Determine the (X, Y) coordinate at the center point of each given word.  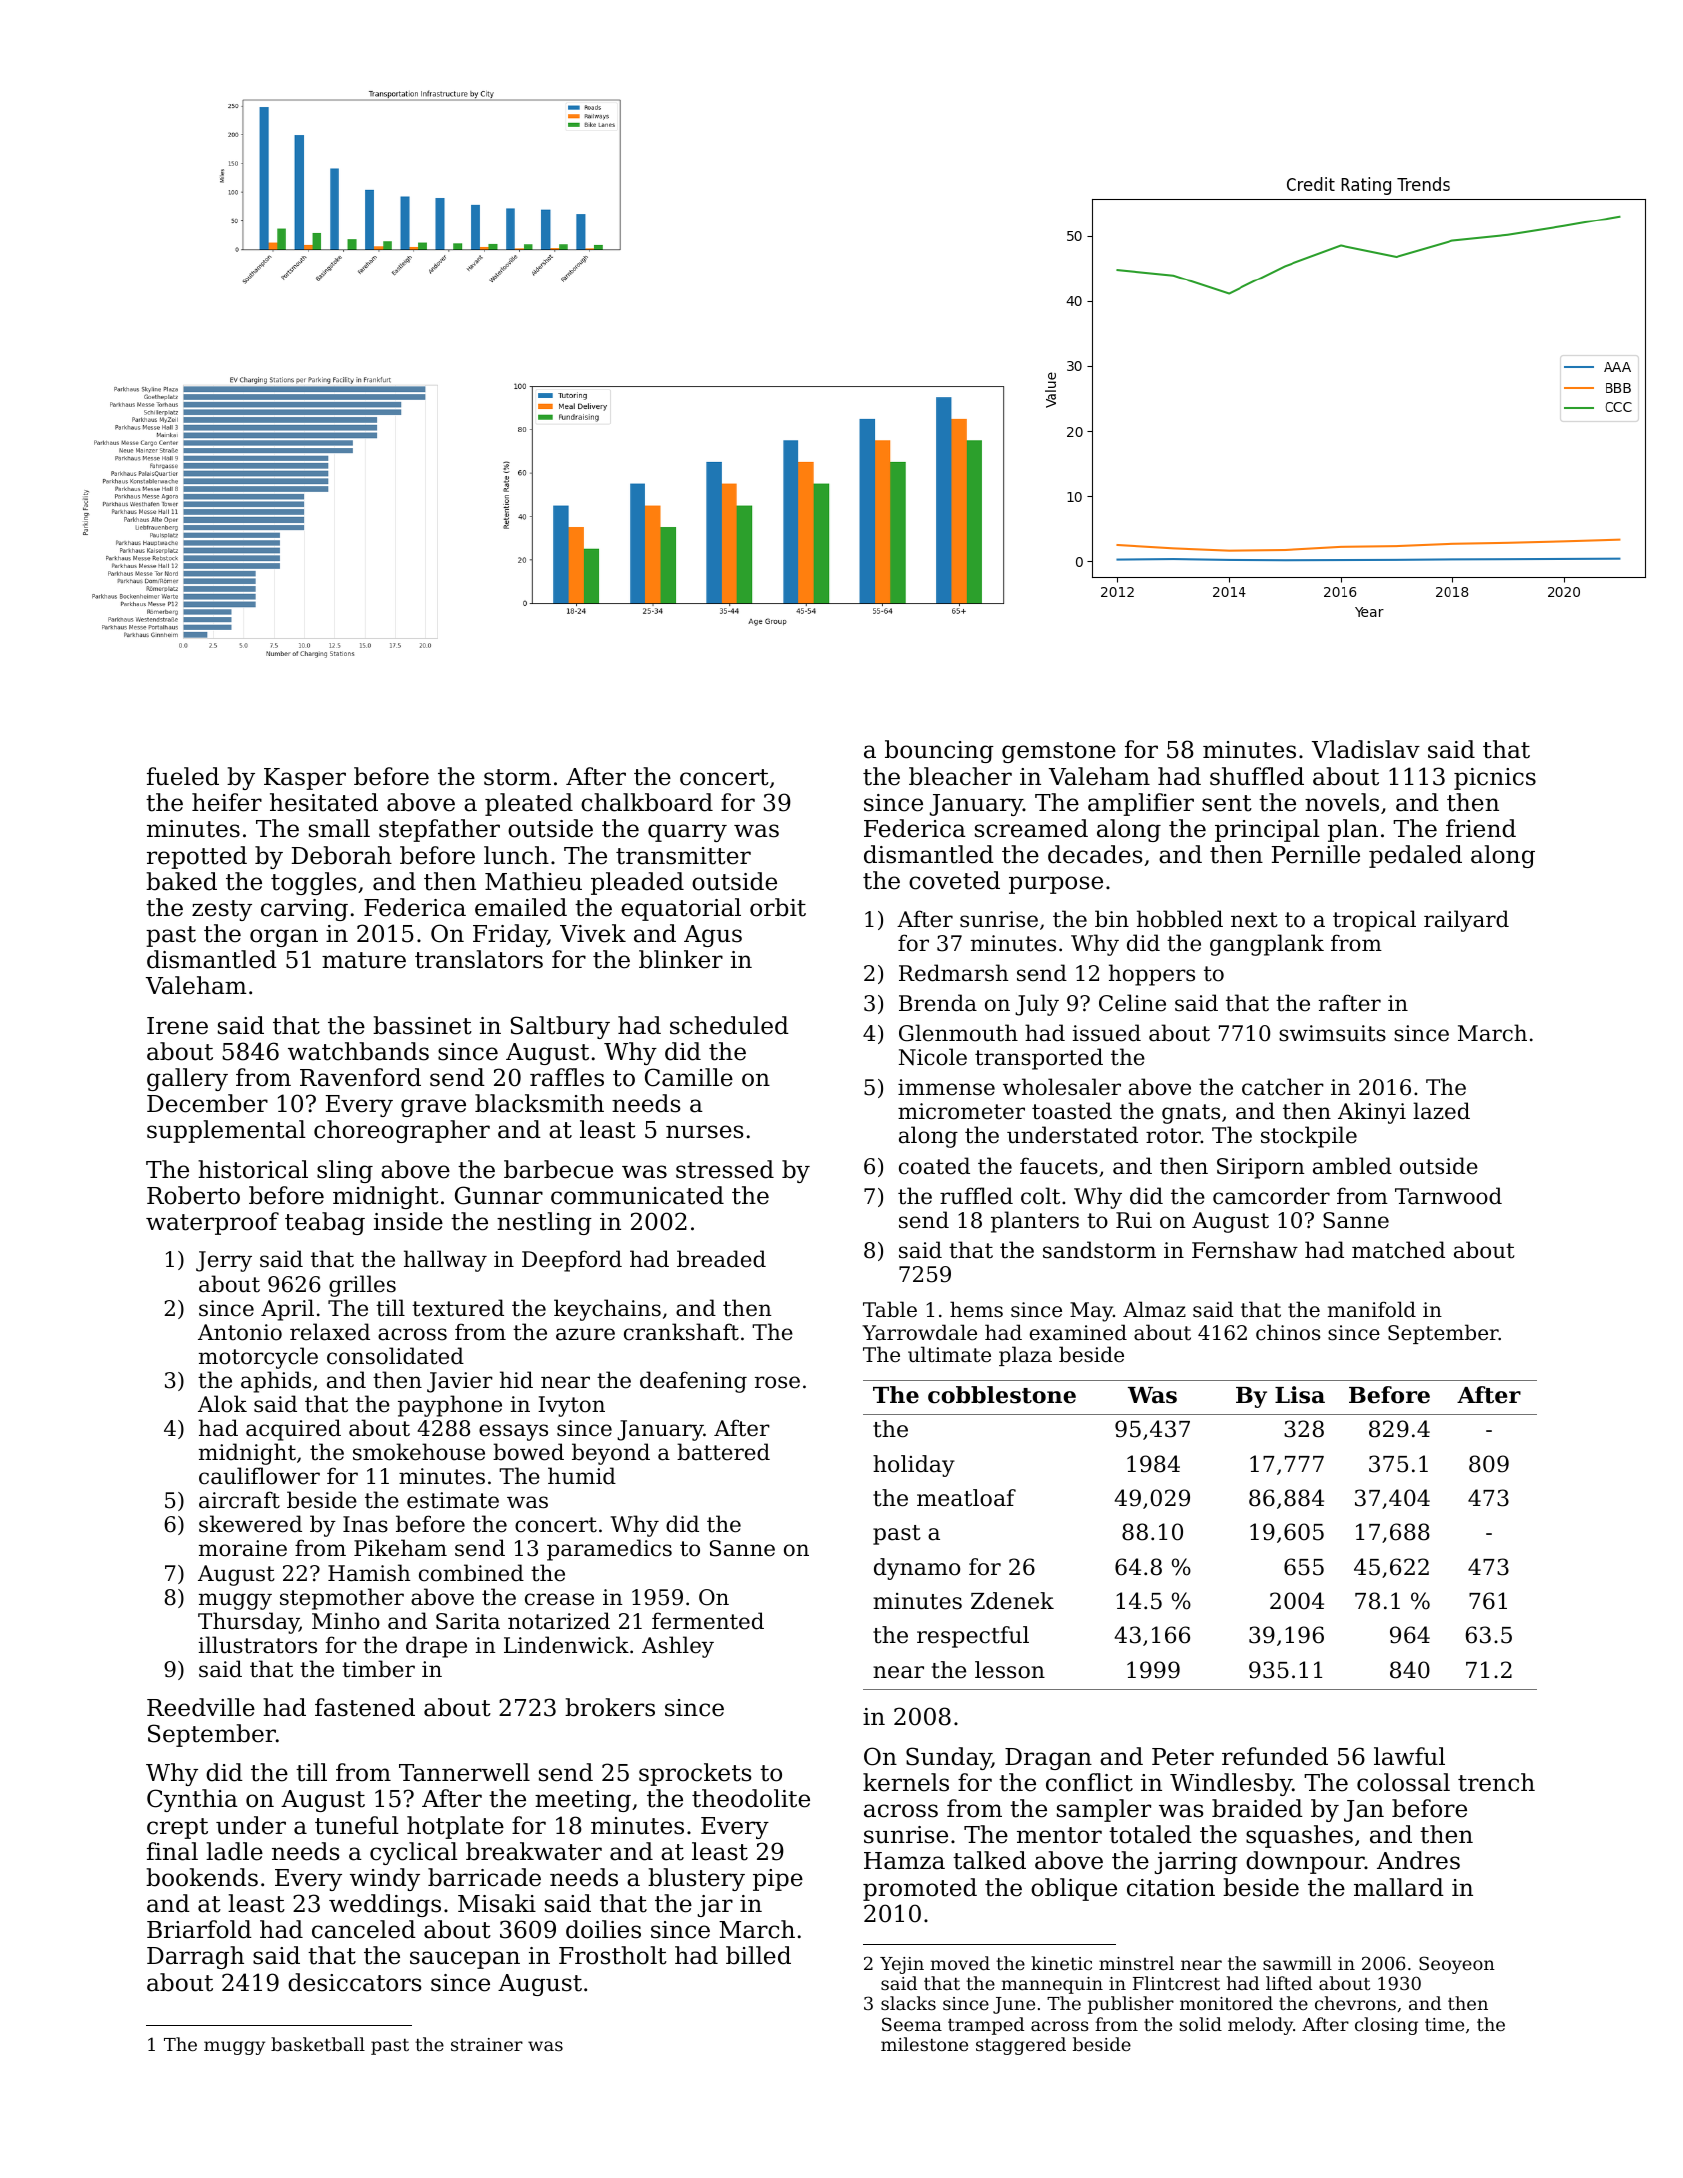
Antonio (240, 1332)
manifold (1372, 1309)
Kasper (305, 779)
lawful (1409, 1756)
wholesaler (1062, 1087)
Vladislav (1366, 749)
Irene (177, 1026)
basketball (318, 2044)
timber (378, 1669)
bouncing (939, 751)
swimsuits (1332, 1033)
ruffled (976, 1196)
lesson (1010, 1670)
